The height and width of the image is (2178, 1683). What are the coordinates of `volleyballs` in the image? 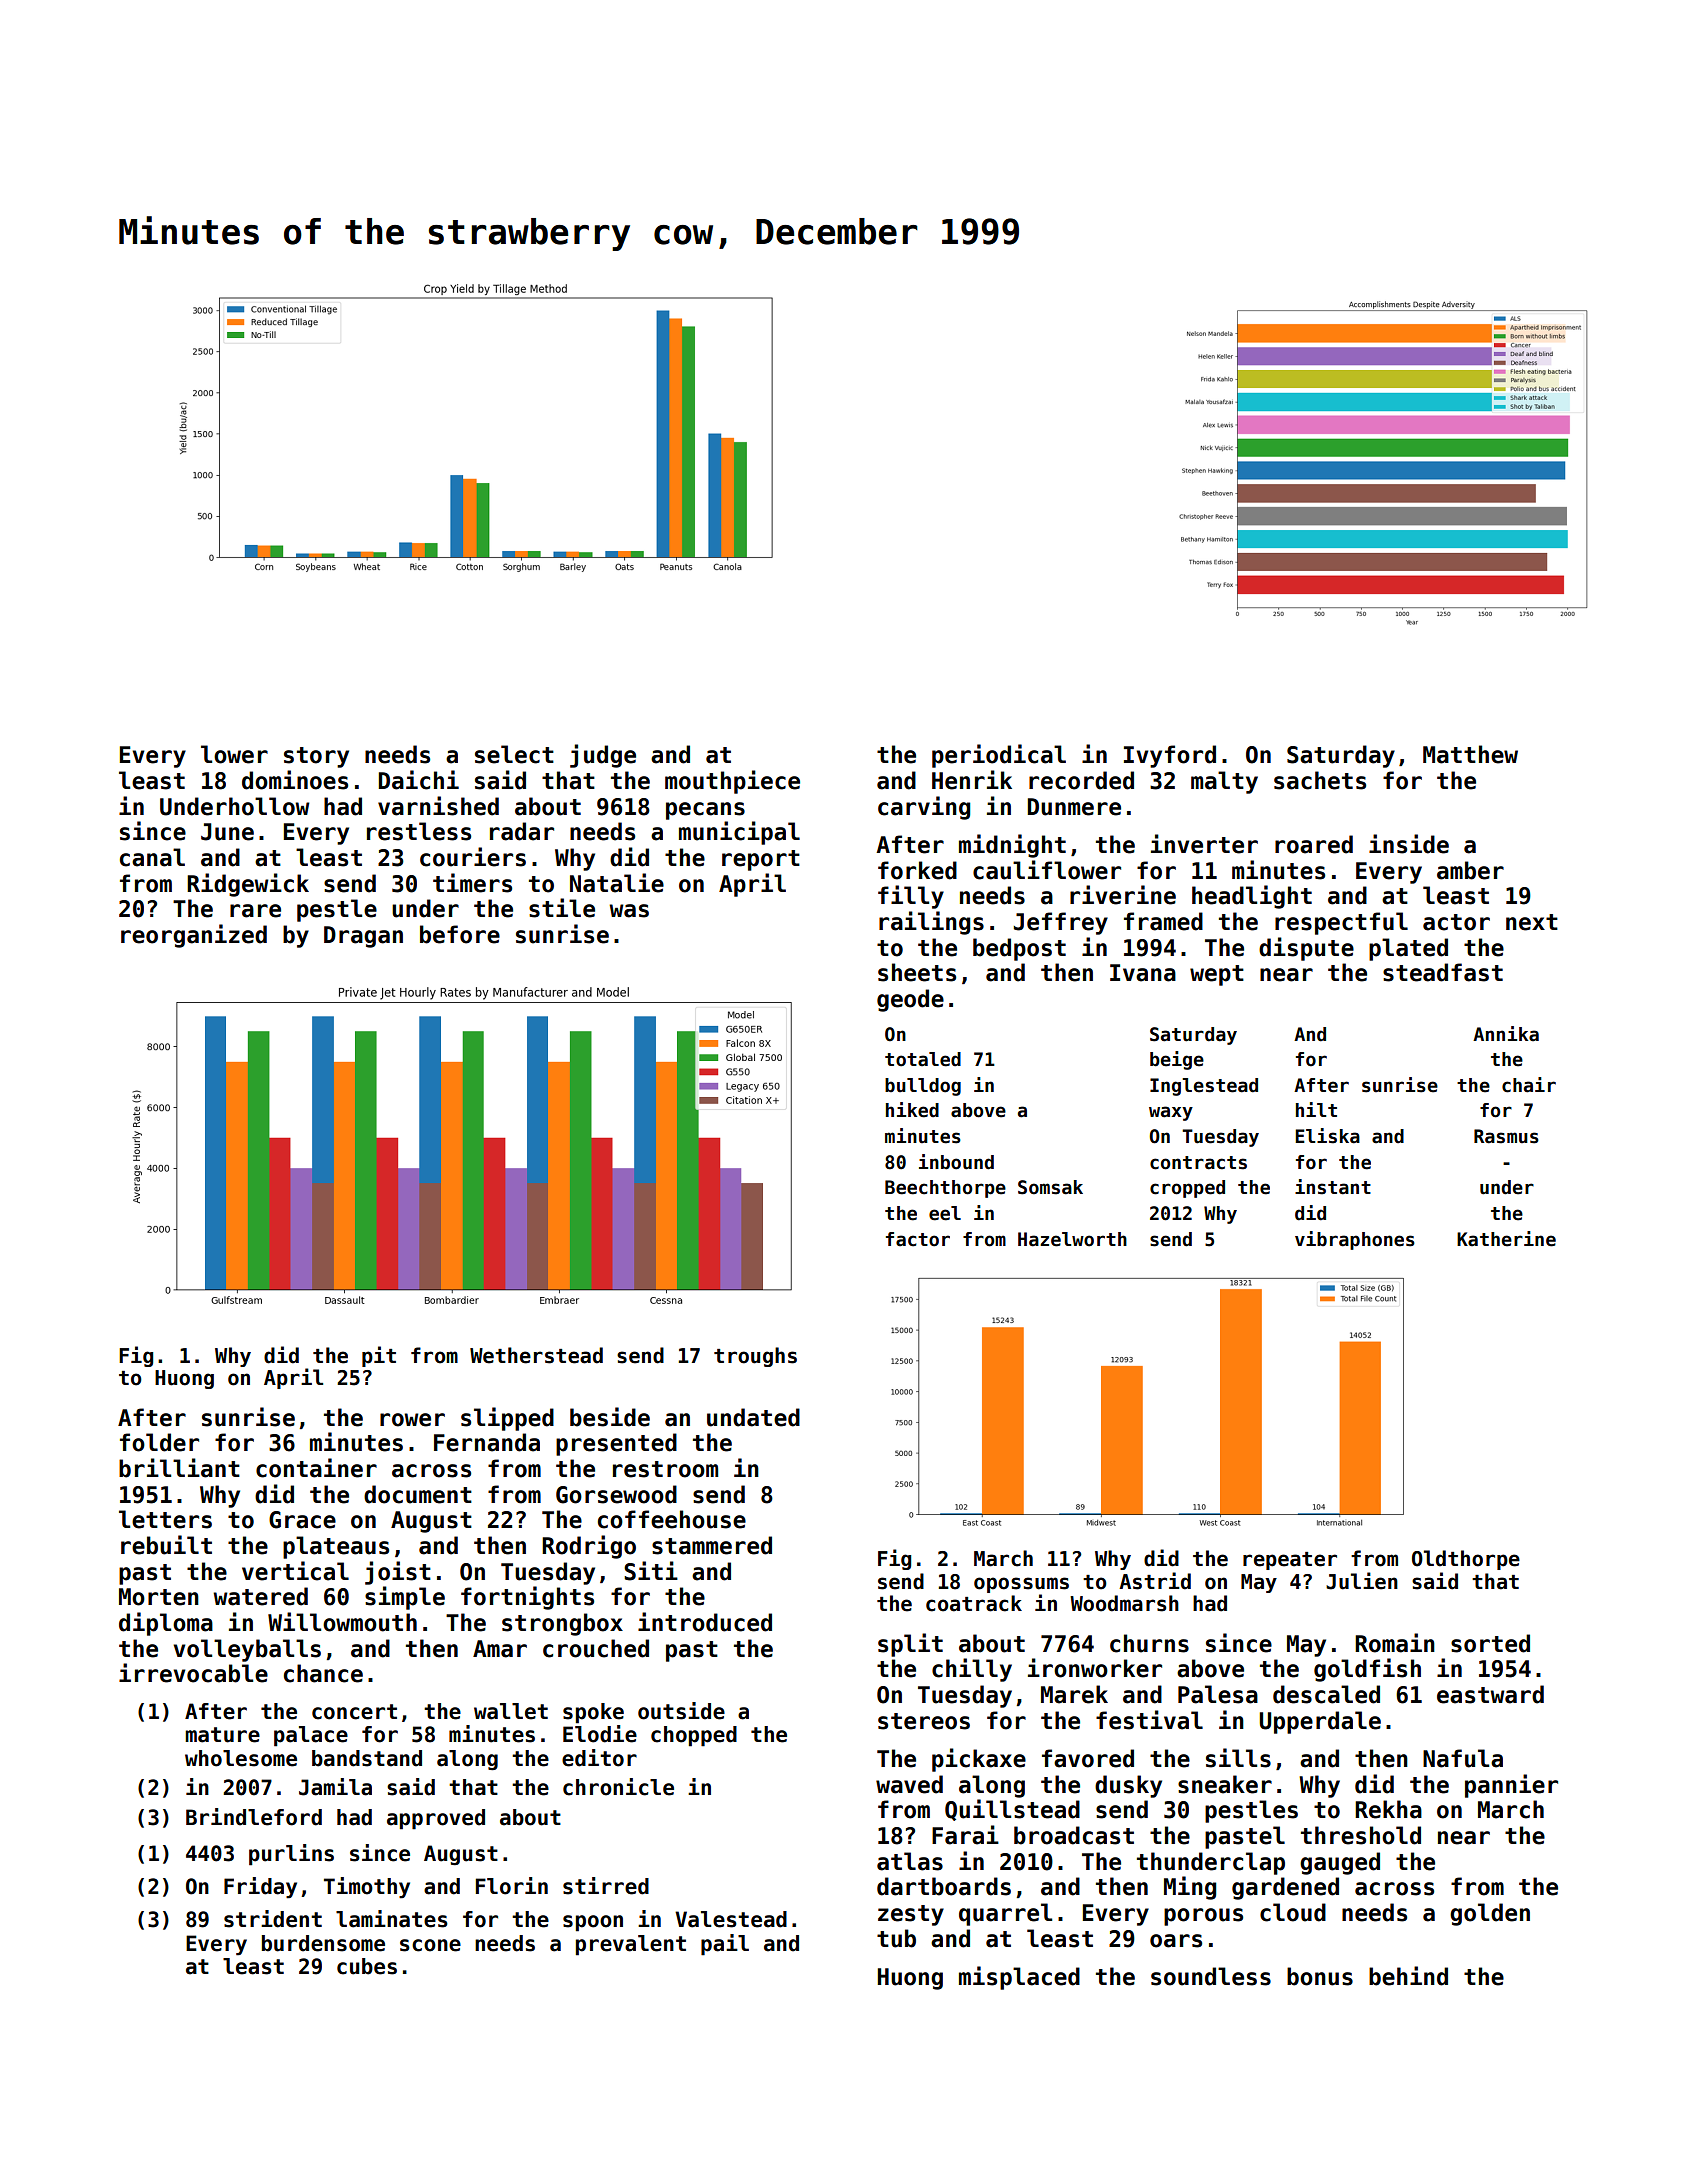 It's located at (247, 1650).
